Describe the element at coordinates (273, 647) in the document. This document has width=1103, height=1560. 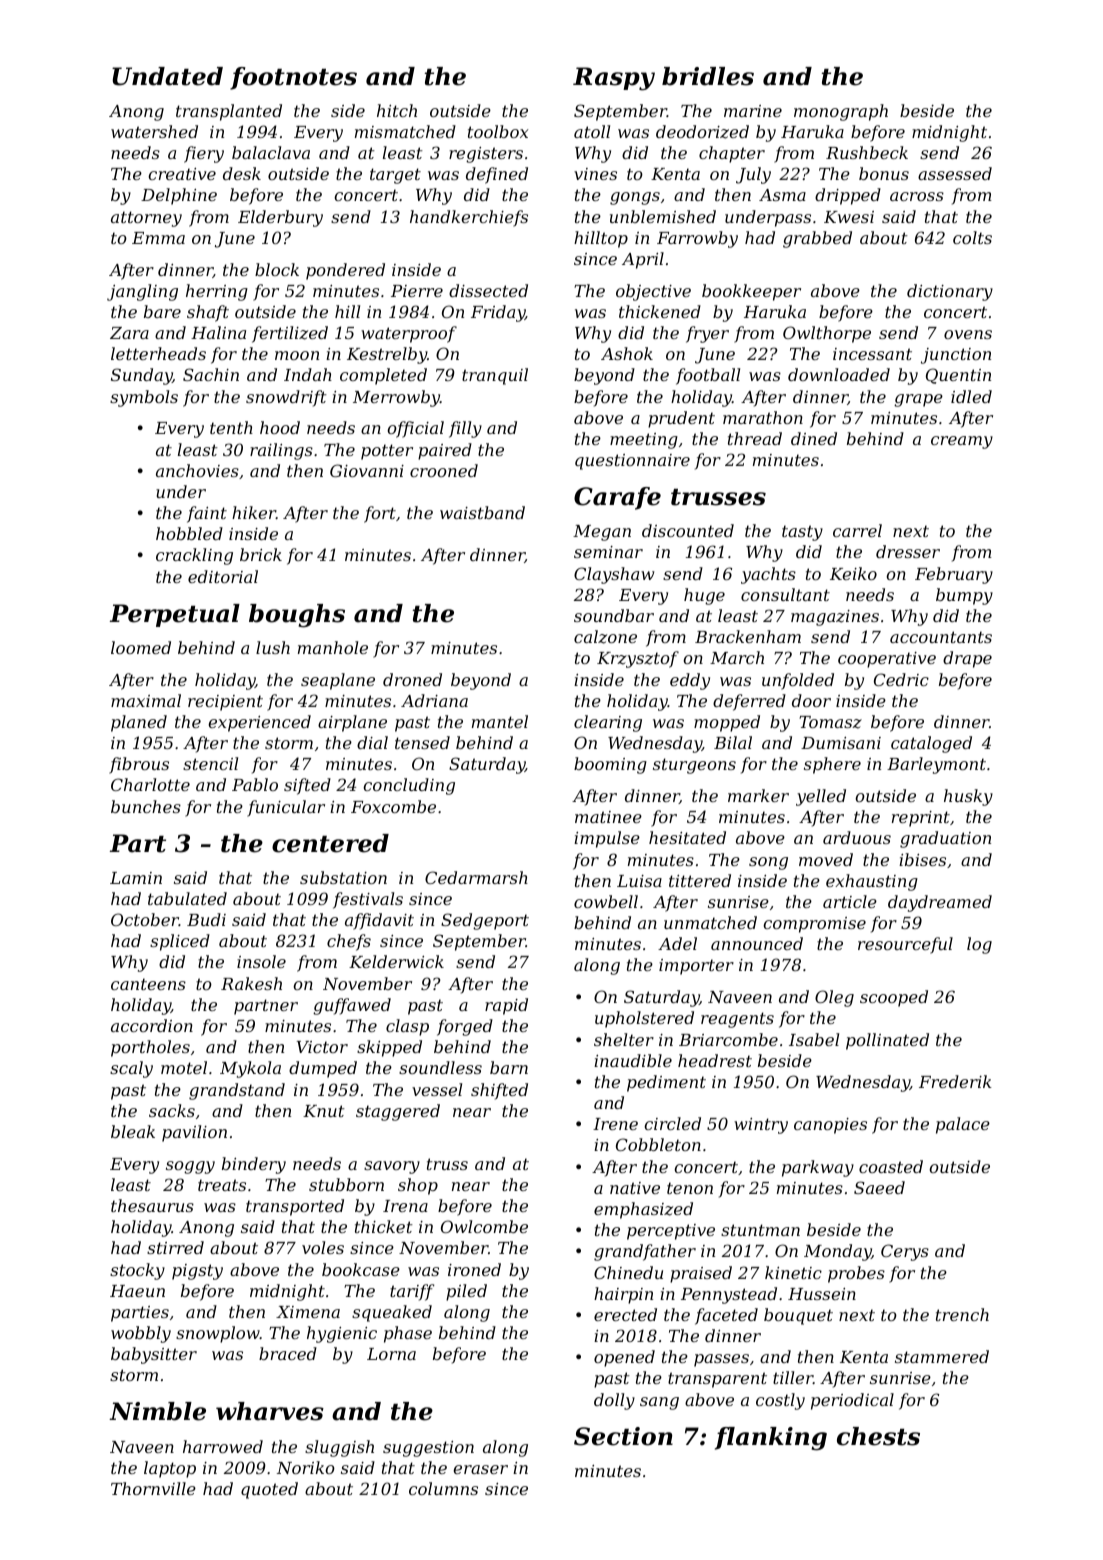
I see `lush` at that location.
